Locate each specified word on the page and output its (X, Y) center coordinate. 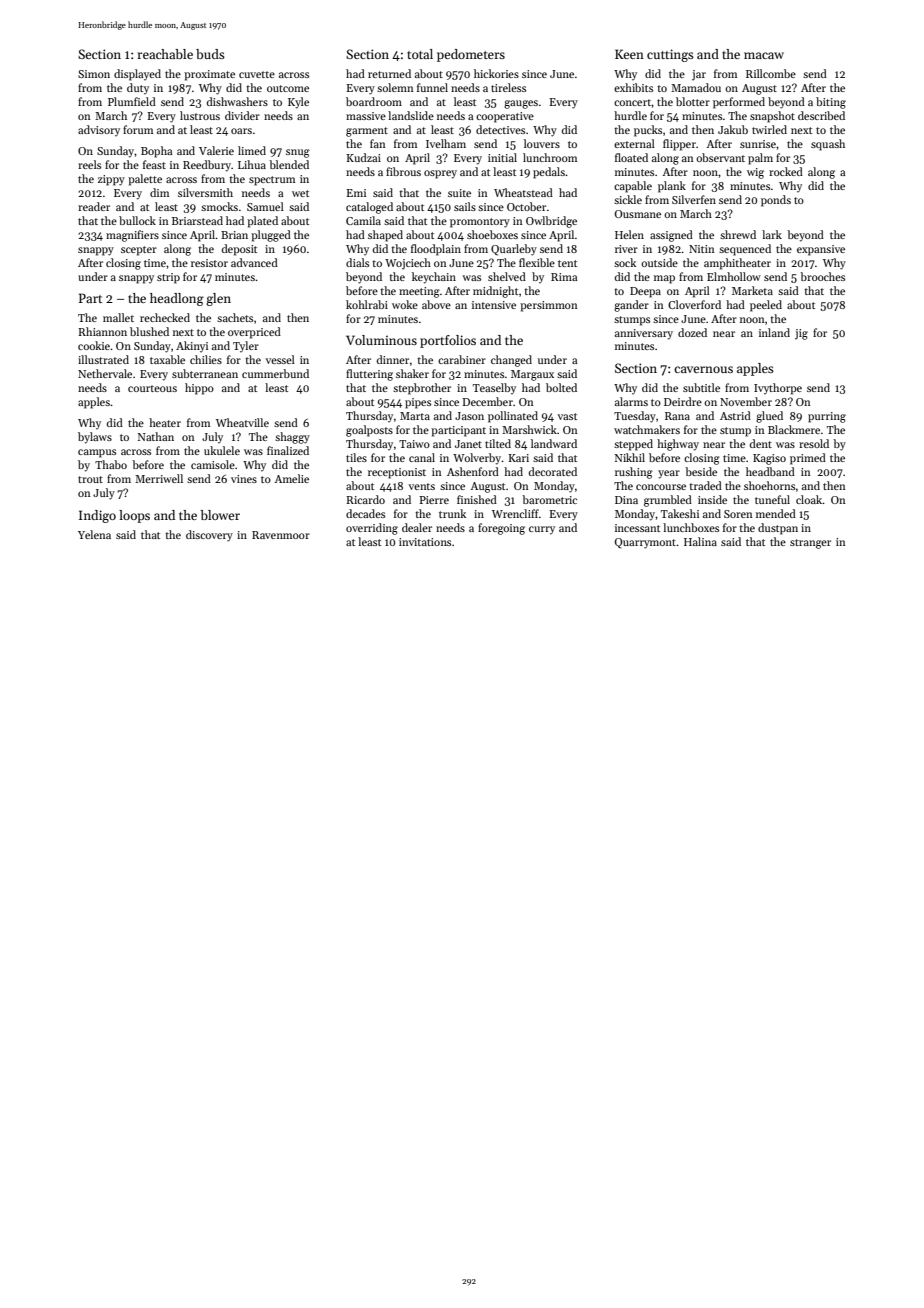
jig (801, 334)
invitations (425, 542)
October (526, 206)
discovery (209, 536)
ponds (776, 201)
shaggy (292, 438)
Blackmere (794, 429)
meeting (419, 292)
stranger (810, 544)
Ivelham (446, 143)
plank (672, 187)
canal (422, 457)
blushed (149, 331)
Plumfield (132, 101)
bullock (137, 220)
